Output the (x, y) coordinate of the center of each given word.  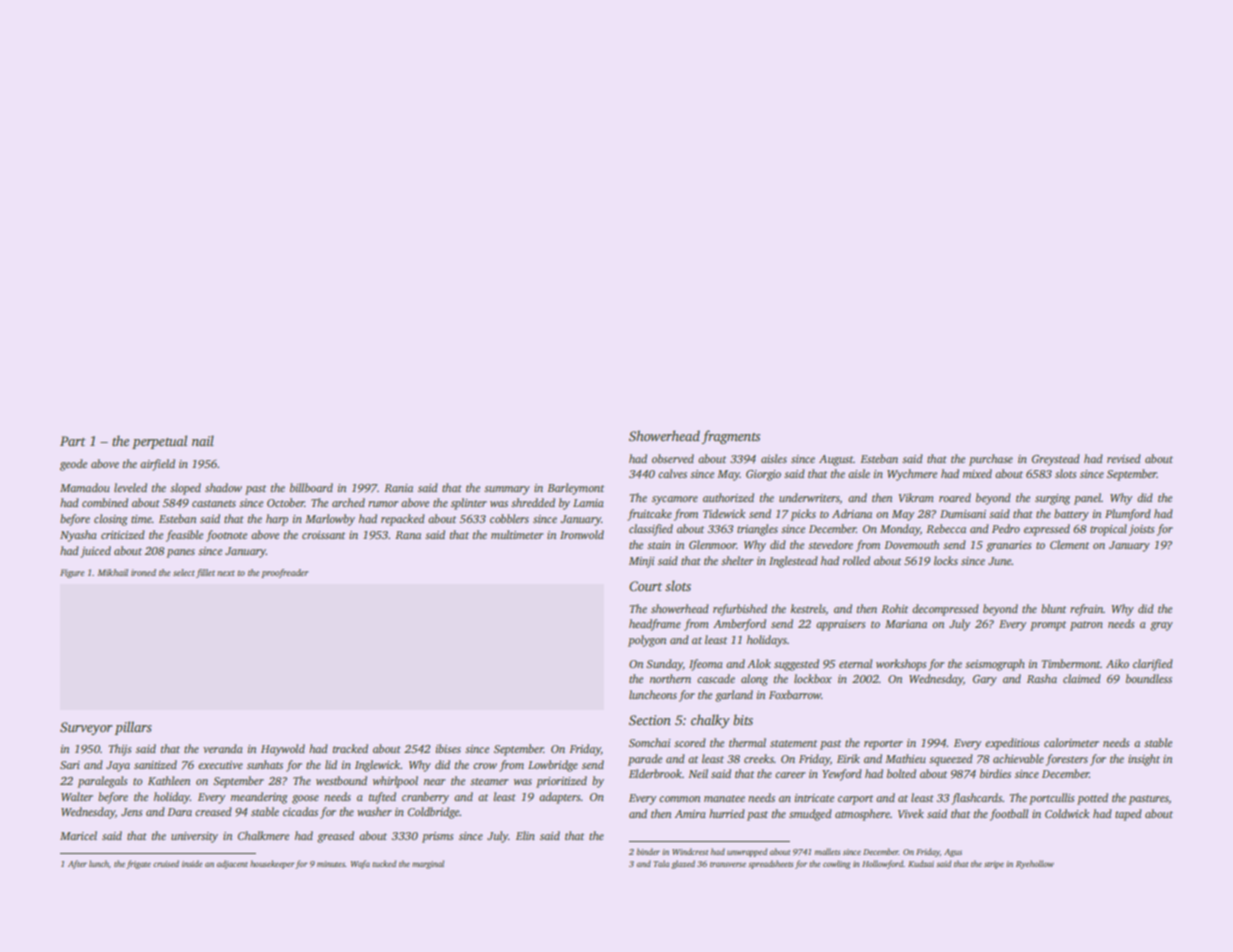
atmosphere (862, 815)
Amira (690, 814)
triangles (757, 530)
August (836, 460)
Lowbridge (553, 766)
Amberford (739, 625)
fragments (731, 437)
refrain (1086, 610)
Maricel (78, 835)
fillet (205, 573)
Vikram (916, 497)
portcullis (1051, 799)
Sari (70, 765)
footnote (226, 536)
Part (73, 441)
